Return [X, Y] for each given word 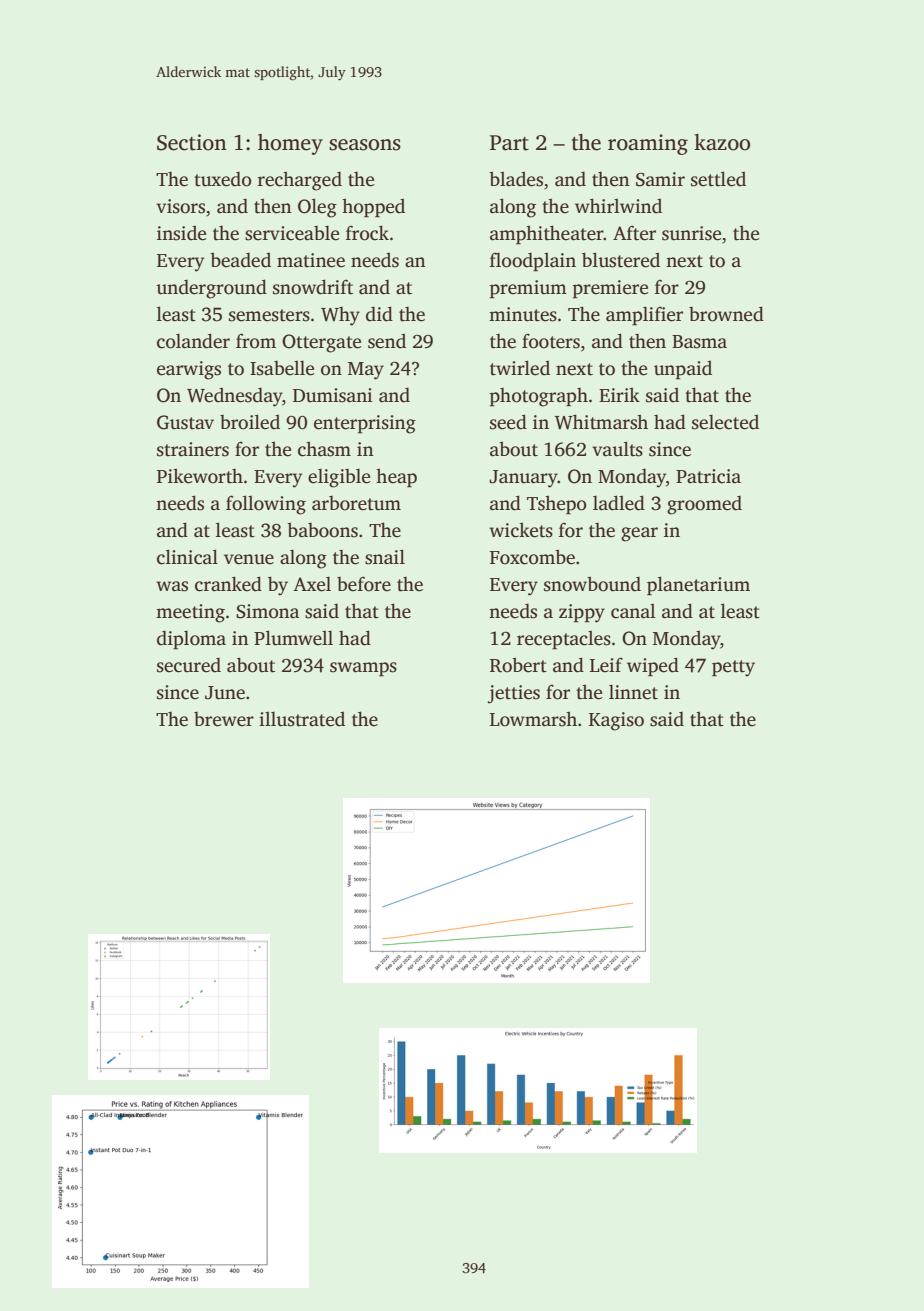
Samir [660, 179]
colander [193, 341]
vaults [617, 449]
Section [192, 142]
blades [516, 179]
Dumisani [332, 395]
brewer [224, 719]
